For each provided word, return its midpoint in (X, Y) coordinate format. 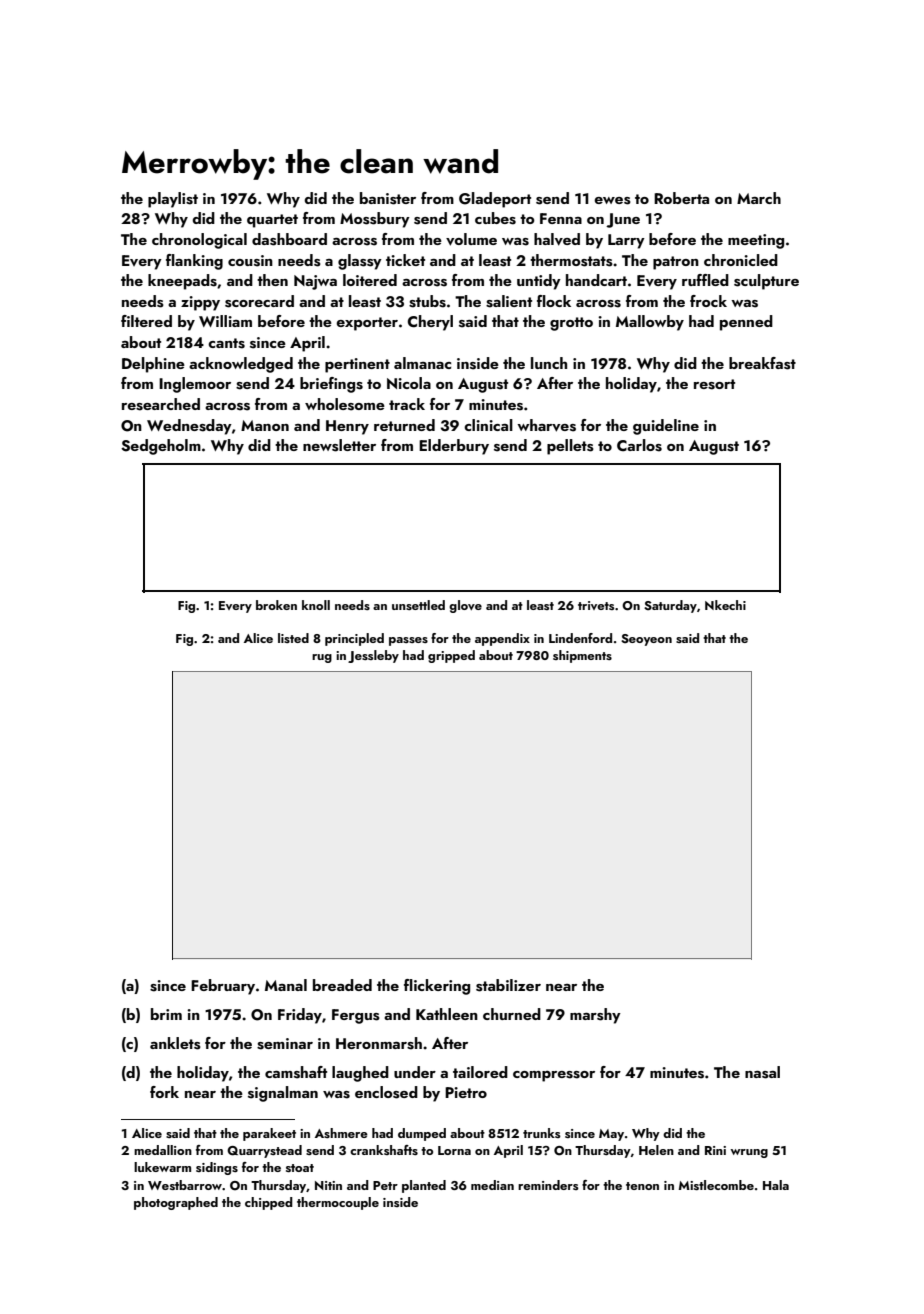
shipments (582, 656)
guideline (666, 427)
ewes (612, 201)
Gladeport (495, 200)
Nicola (409, 383)
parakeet (269, 1134)
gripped (451, 656)
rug (322, 658)
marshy (595, 1016)
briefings (331, 385)
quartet (272, 221)
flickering (437, 987)
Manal (286, 985)
